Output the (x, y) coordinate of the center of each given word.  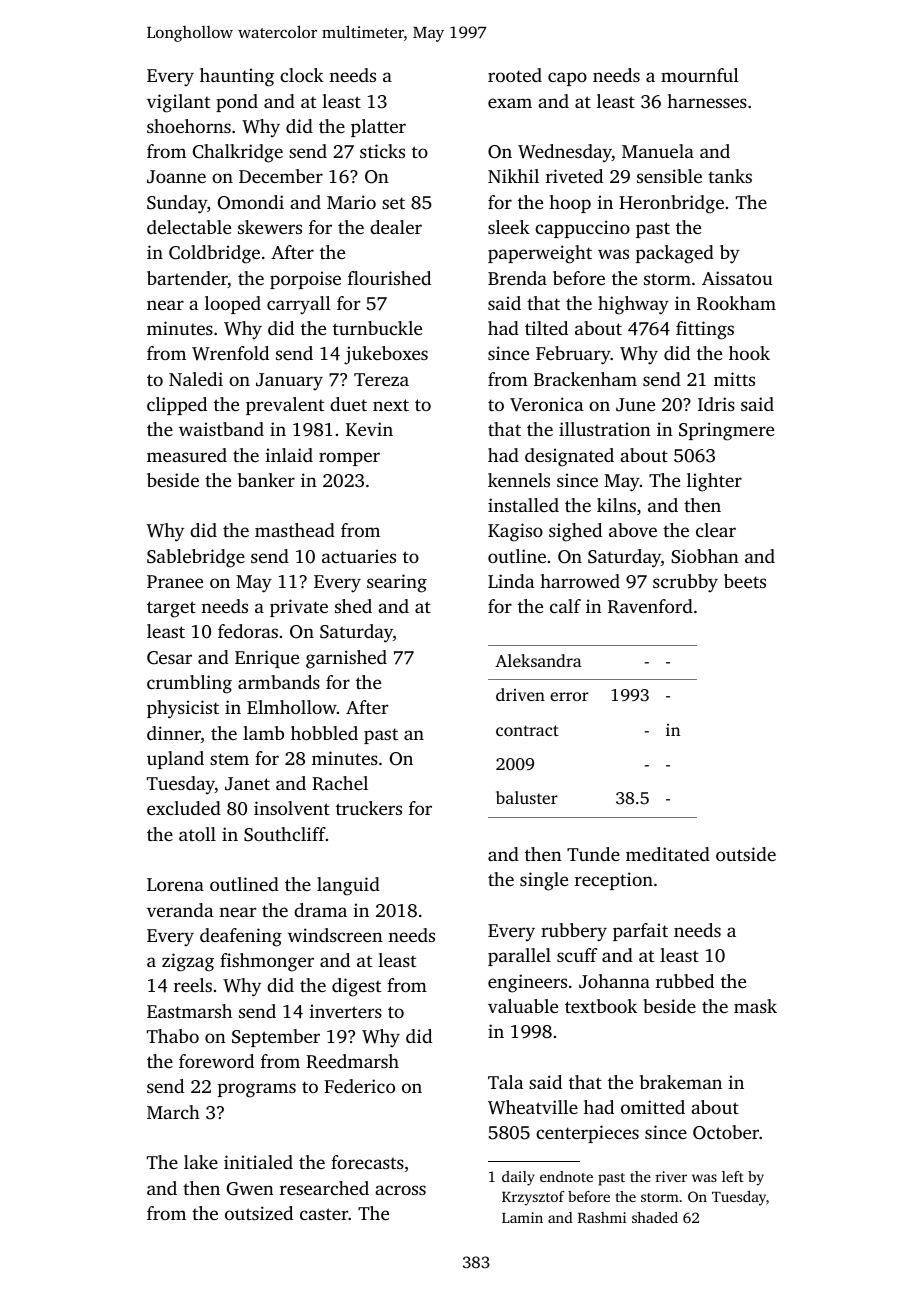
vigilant (178, 103)
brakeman (681, 1082)
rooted (515, 75)
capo (567, 79)
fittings (705, 330)
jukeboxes (386, 355)
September (276, 1038)
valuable (523, 1006)
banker (266, 480)
